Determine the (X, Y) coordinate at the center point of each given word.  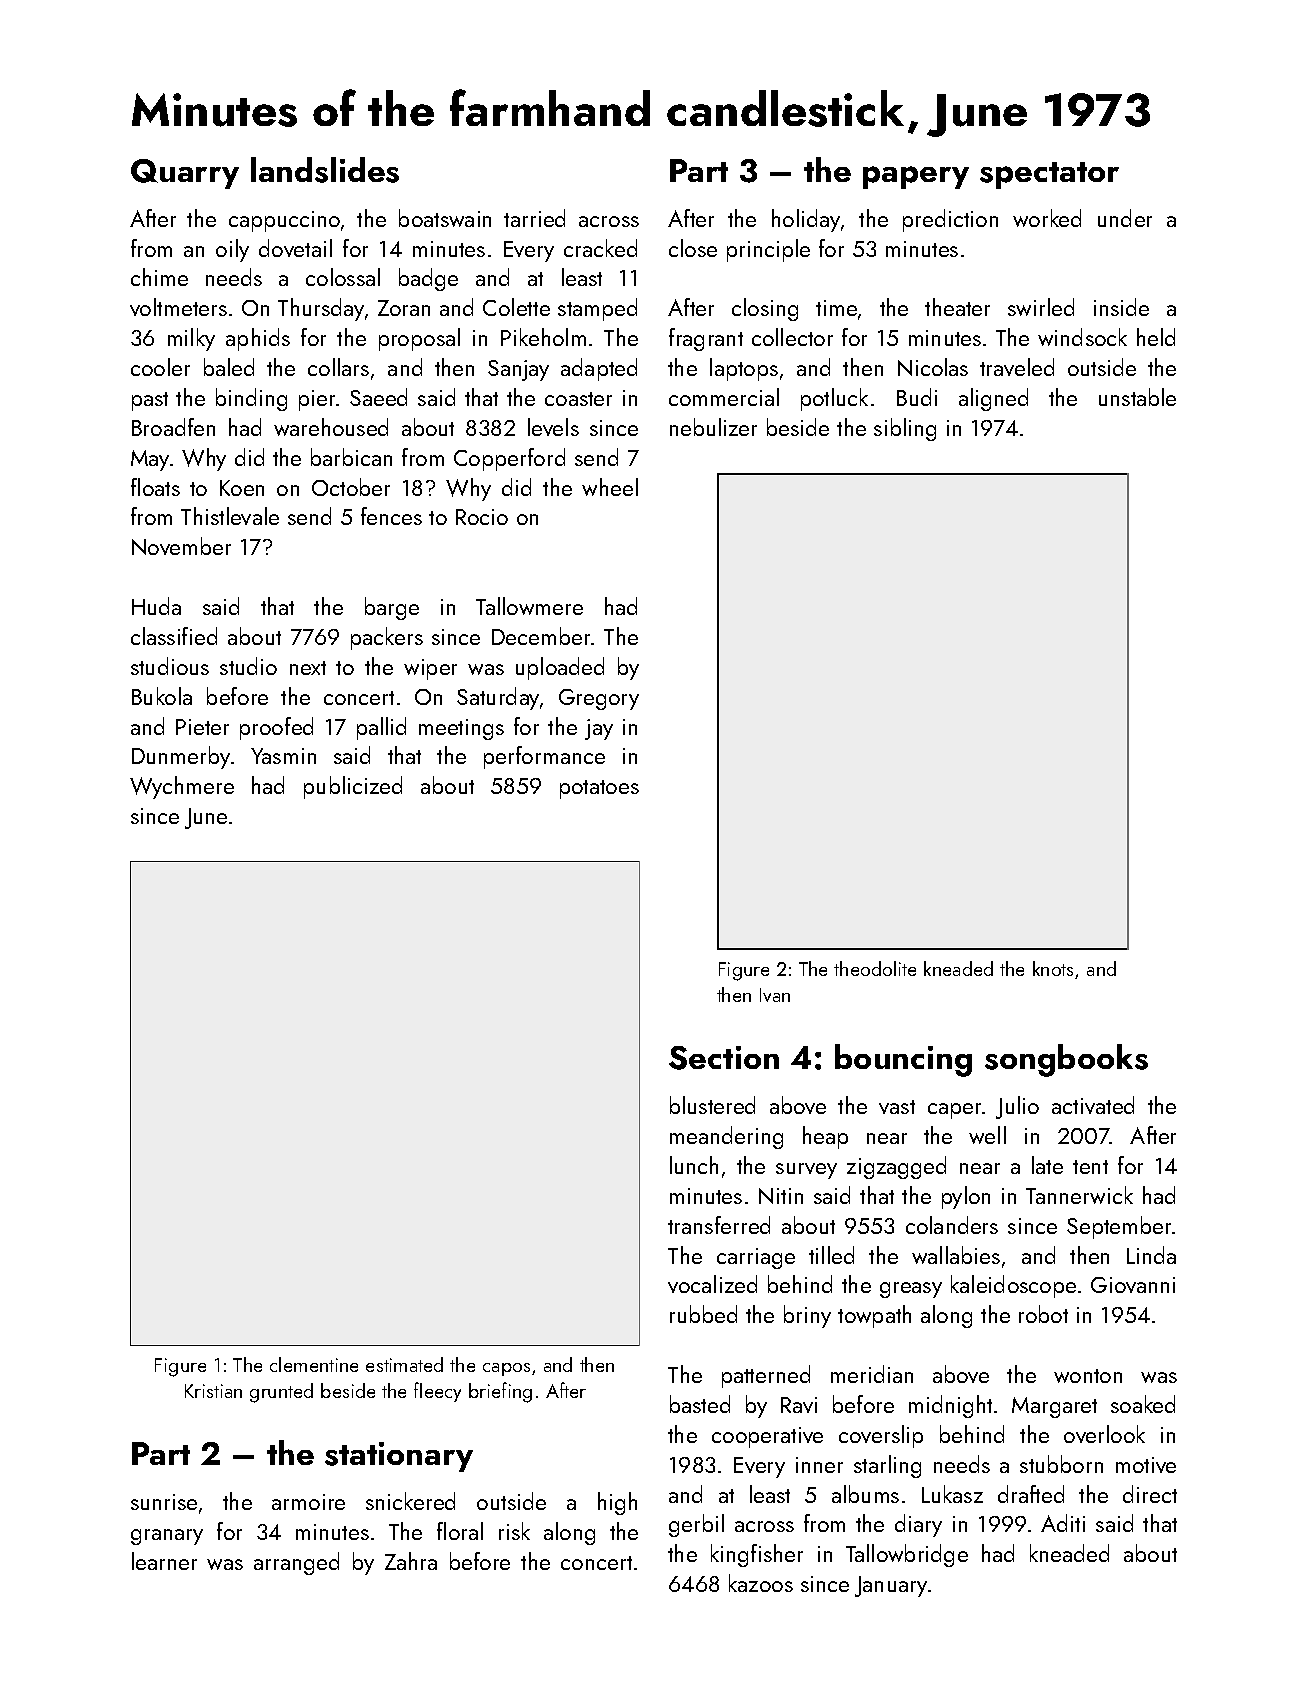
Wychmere (182, 787)
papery (916, 177)
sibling (905, 429)
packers (387, 638)
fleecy (437, 1392)
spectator (1049, 175)
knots (1053, 968)
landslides (325, 170)
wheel (610, 487)
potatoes (599, 789)
